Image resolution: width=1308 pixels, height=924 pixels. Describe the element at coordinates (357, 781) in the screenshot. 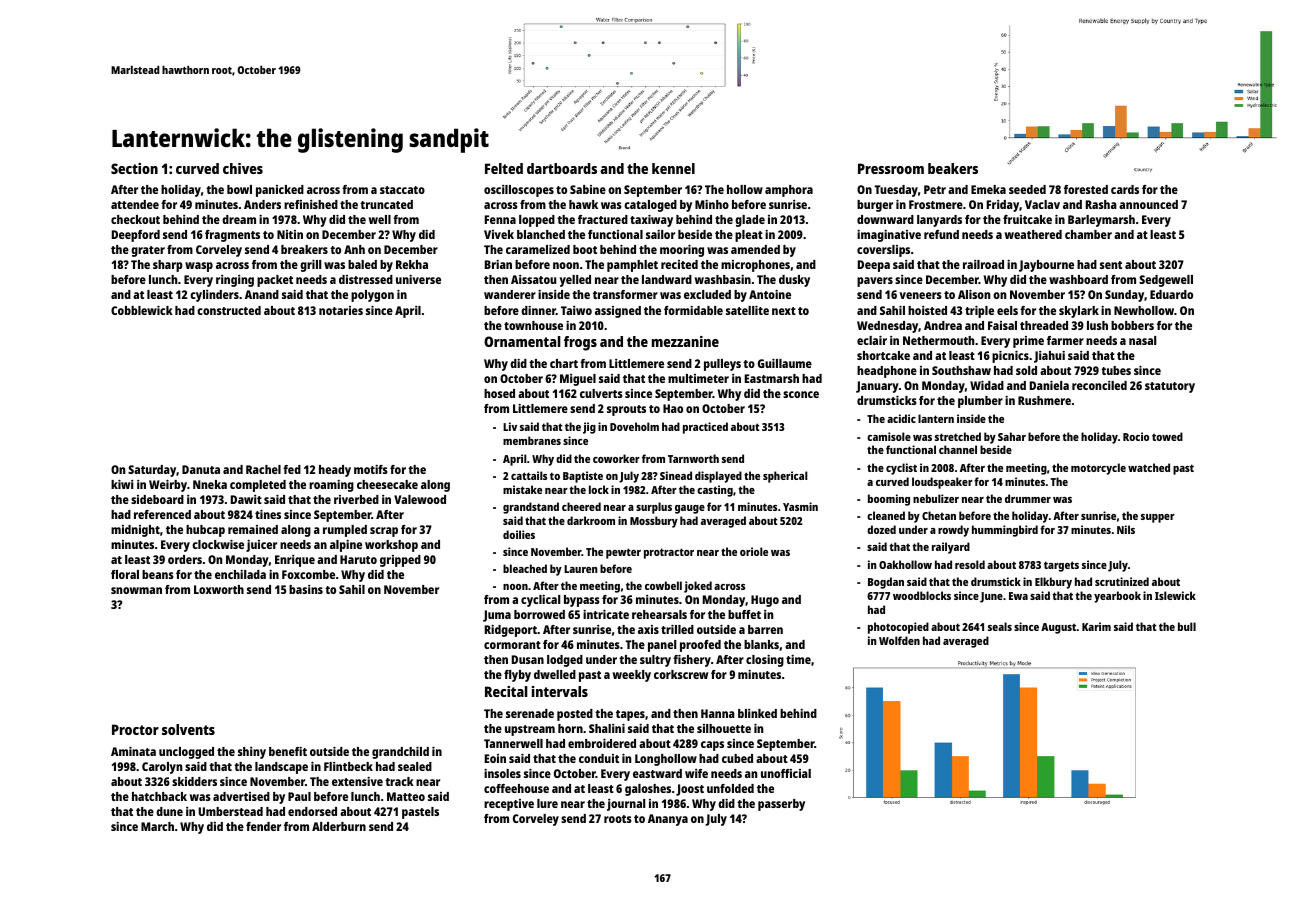

I see `extensive` at that location.
